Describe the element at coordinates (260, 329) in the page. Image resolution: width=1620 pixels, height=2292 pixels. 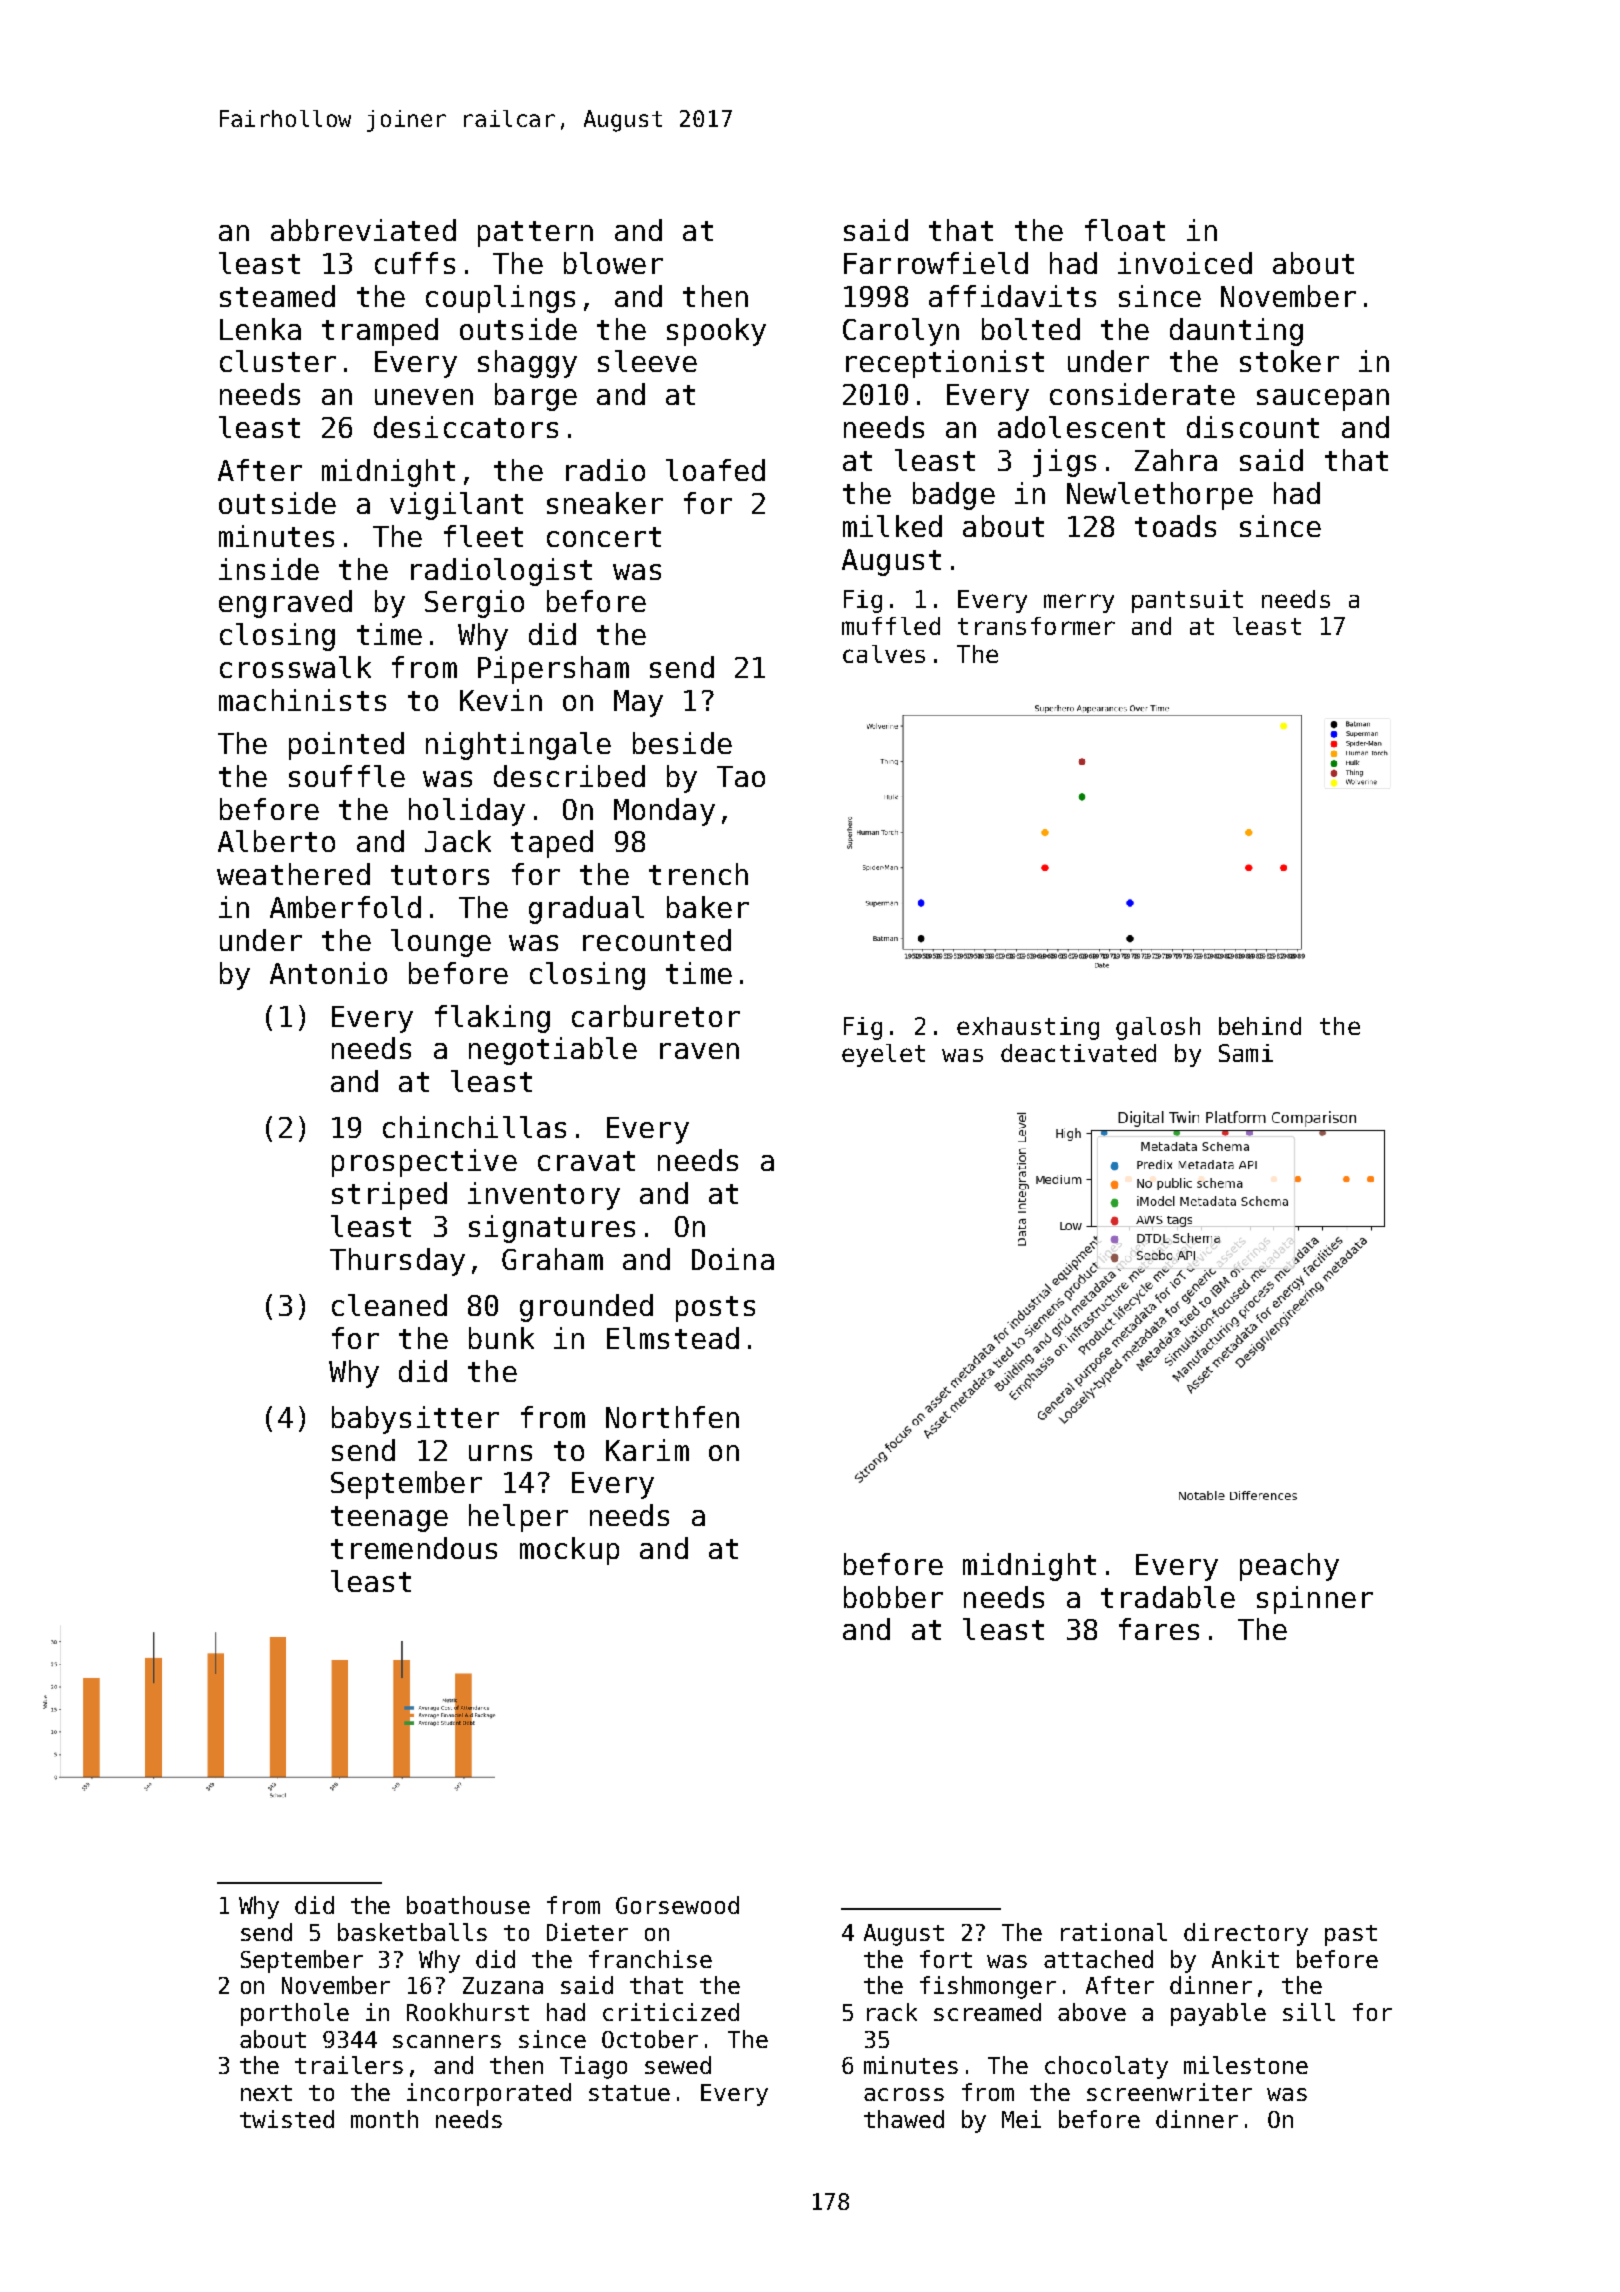
I see `Lenka` at that location.
